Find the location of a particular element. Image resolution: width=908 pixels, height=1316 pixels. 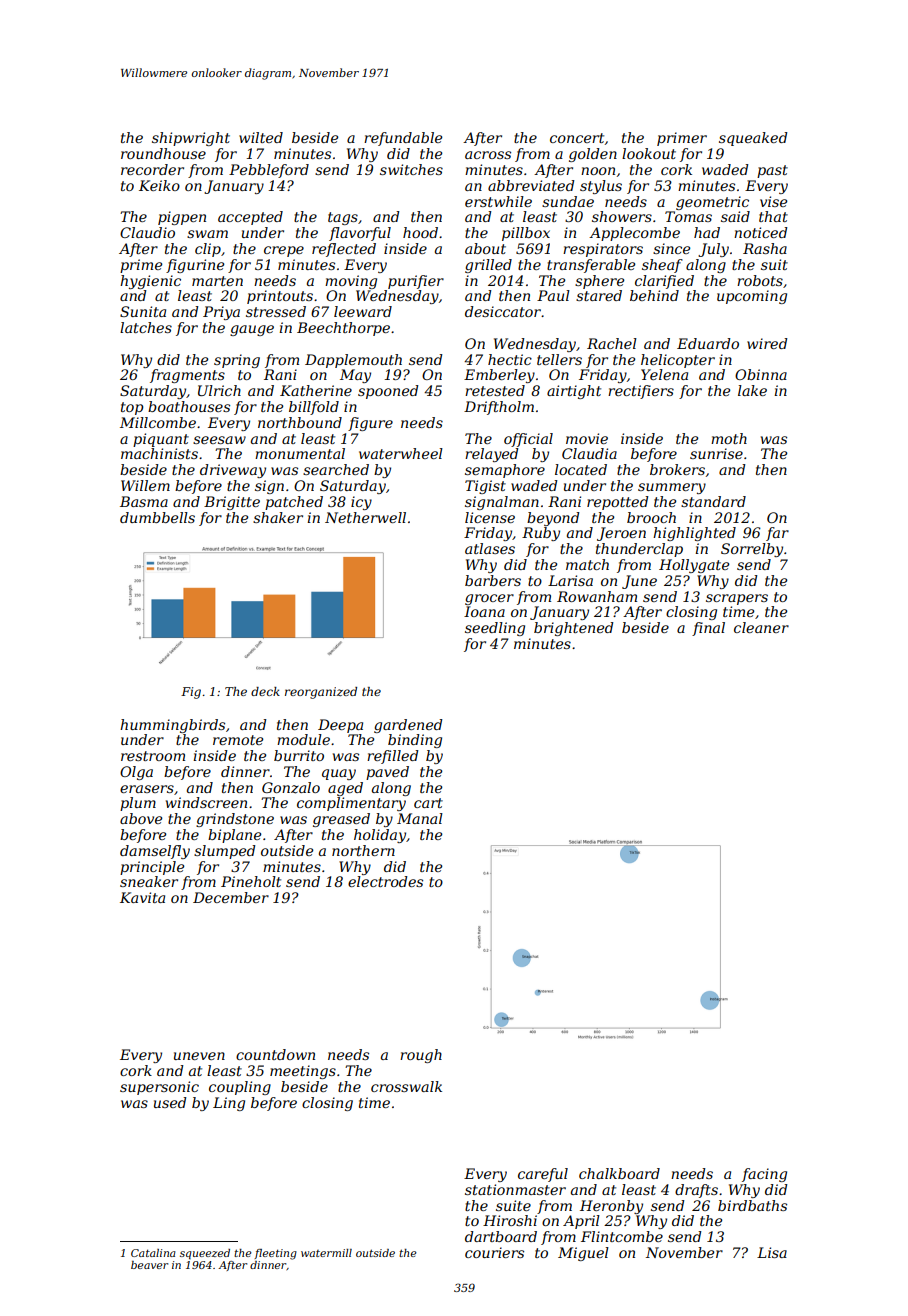

crosswalk is located at coordinates (406, 1086).
